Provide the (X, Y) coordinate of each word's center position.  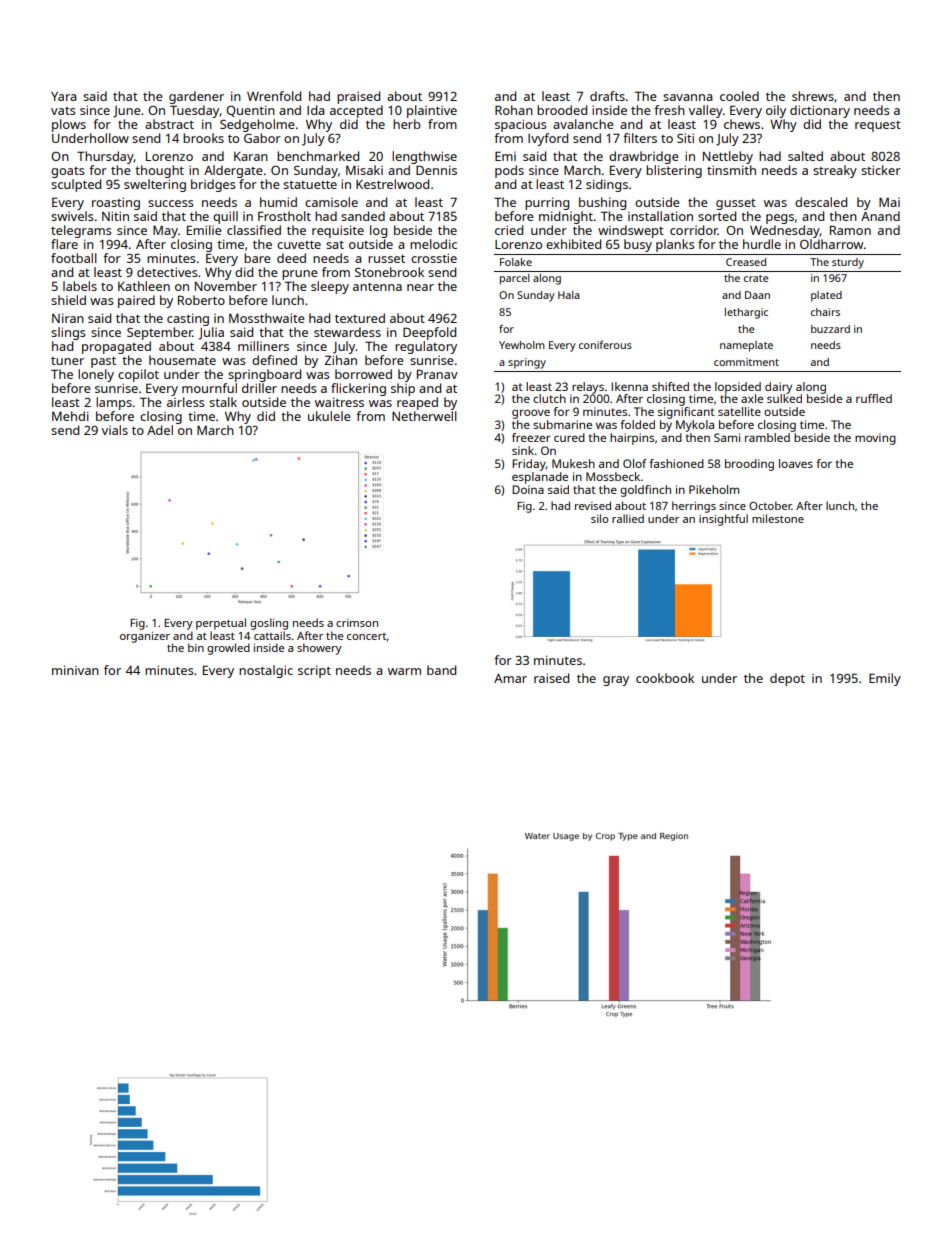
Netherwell (424, 416)
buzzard (830, 329)
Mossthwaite (267, 318)
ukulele (329, 416)
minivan (75, 670)
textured (360, 318)
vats (63, 111)
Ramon (850, 230)
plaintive (432, 111)
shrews (813, 96)
